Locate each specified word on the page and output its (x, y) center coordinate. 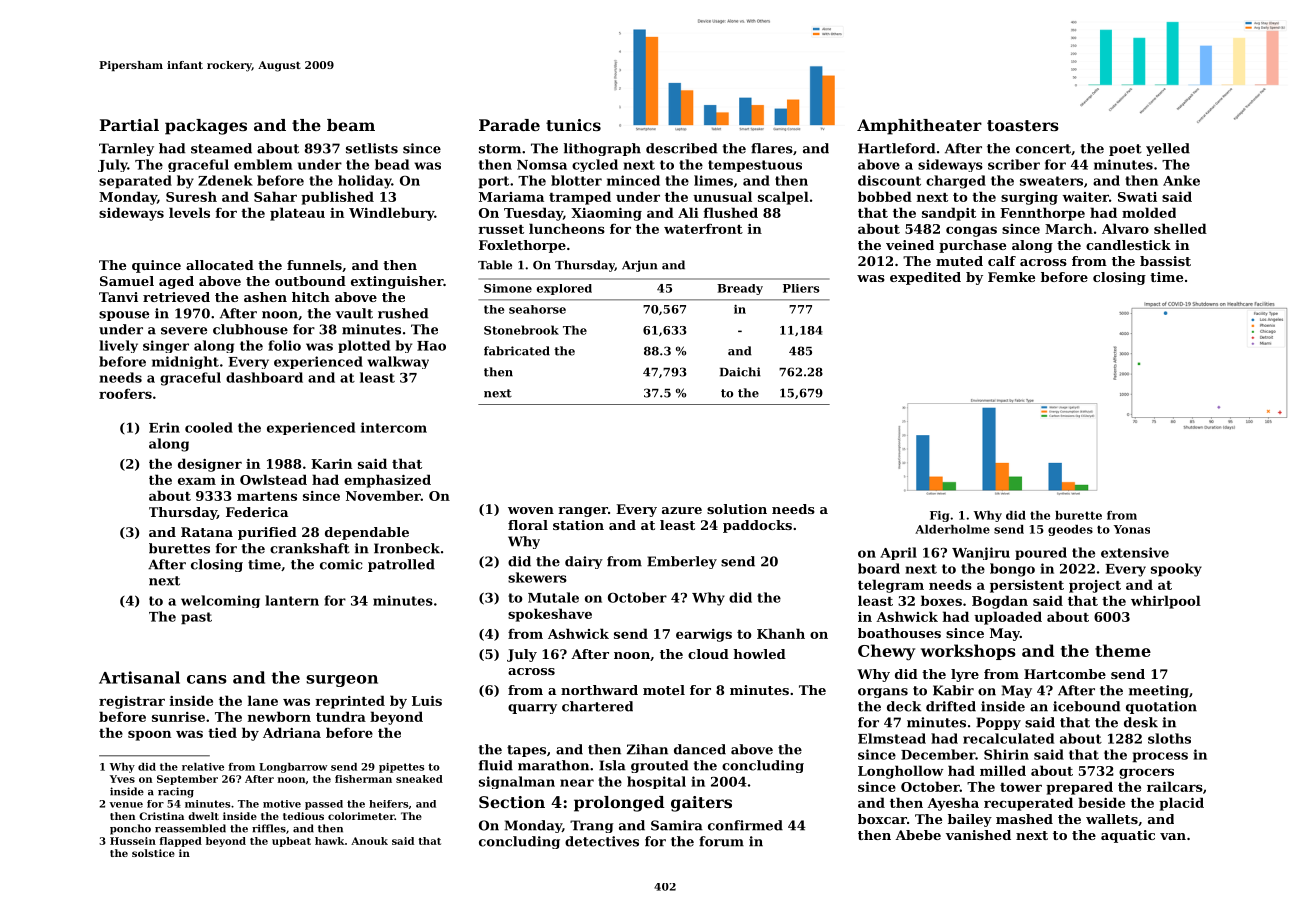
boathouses (899, 633)
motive (282, 804)
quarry (532, 709)
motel (664, 690)
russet (501, 229)
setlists (372, 148)
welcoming (220, 601)
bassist (1165, 261)
